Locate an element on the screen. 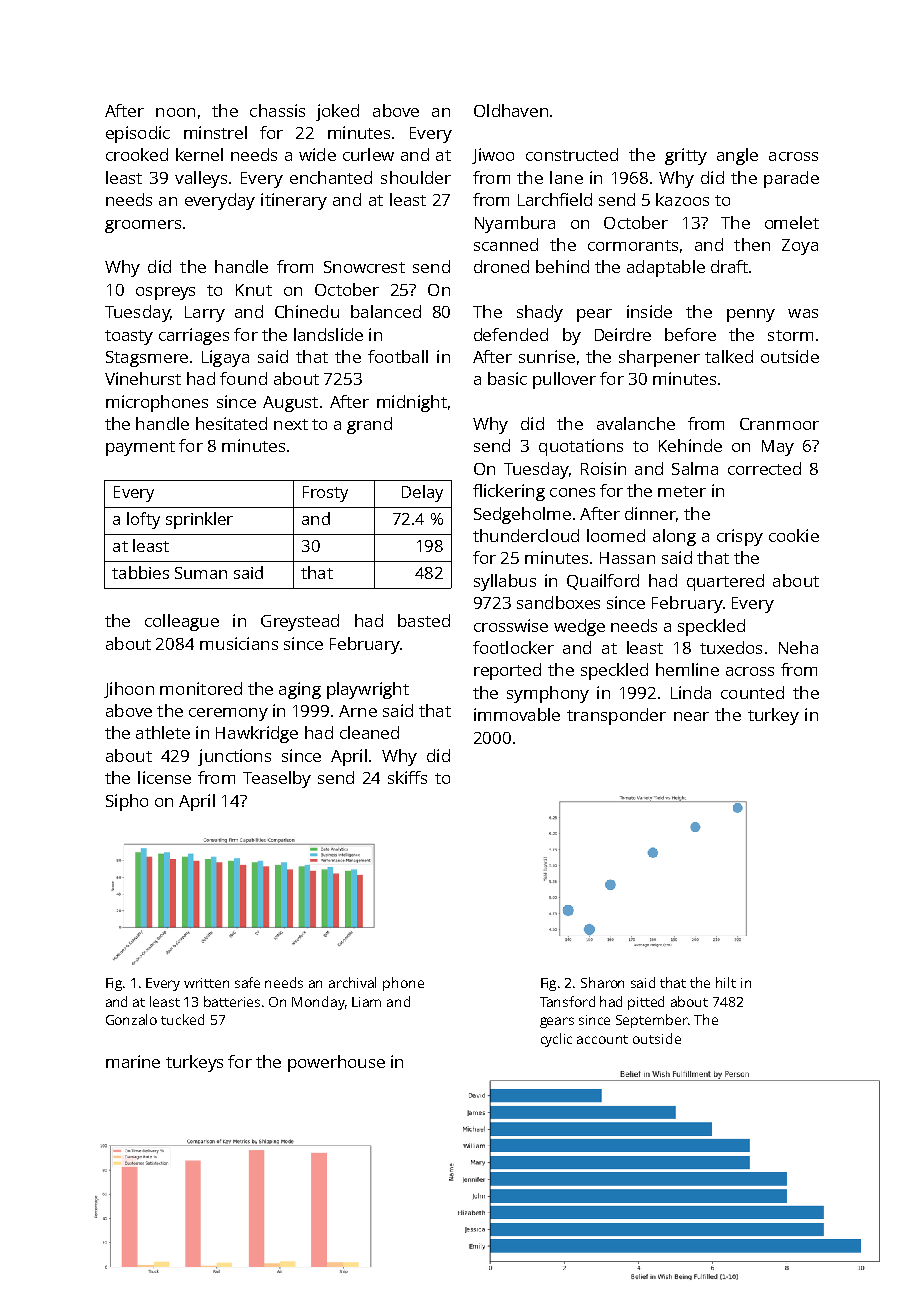  Sharon is located at coordinates (602, 982).
